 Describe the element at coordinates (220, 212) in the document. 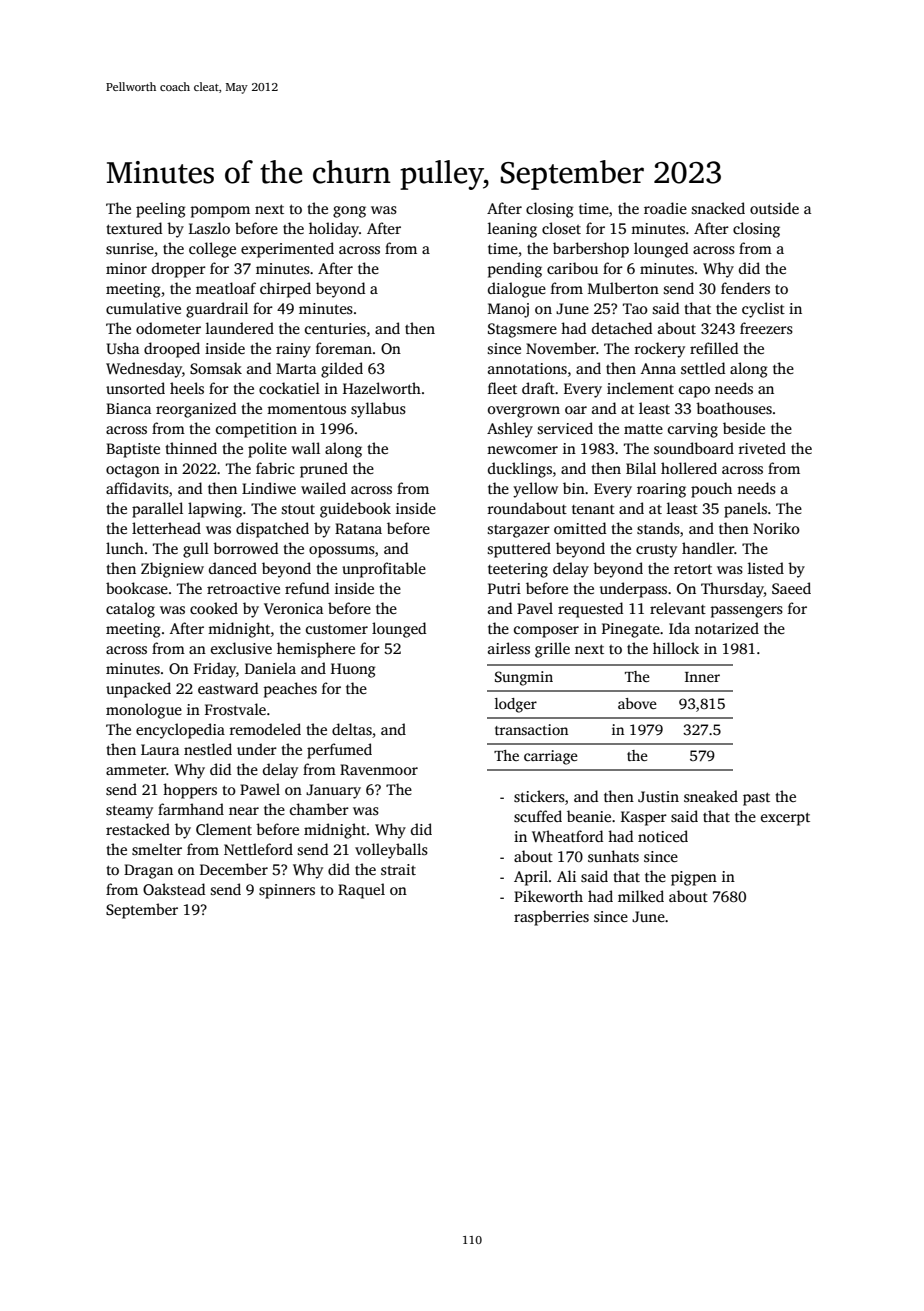

I see `pompom` at that location.
